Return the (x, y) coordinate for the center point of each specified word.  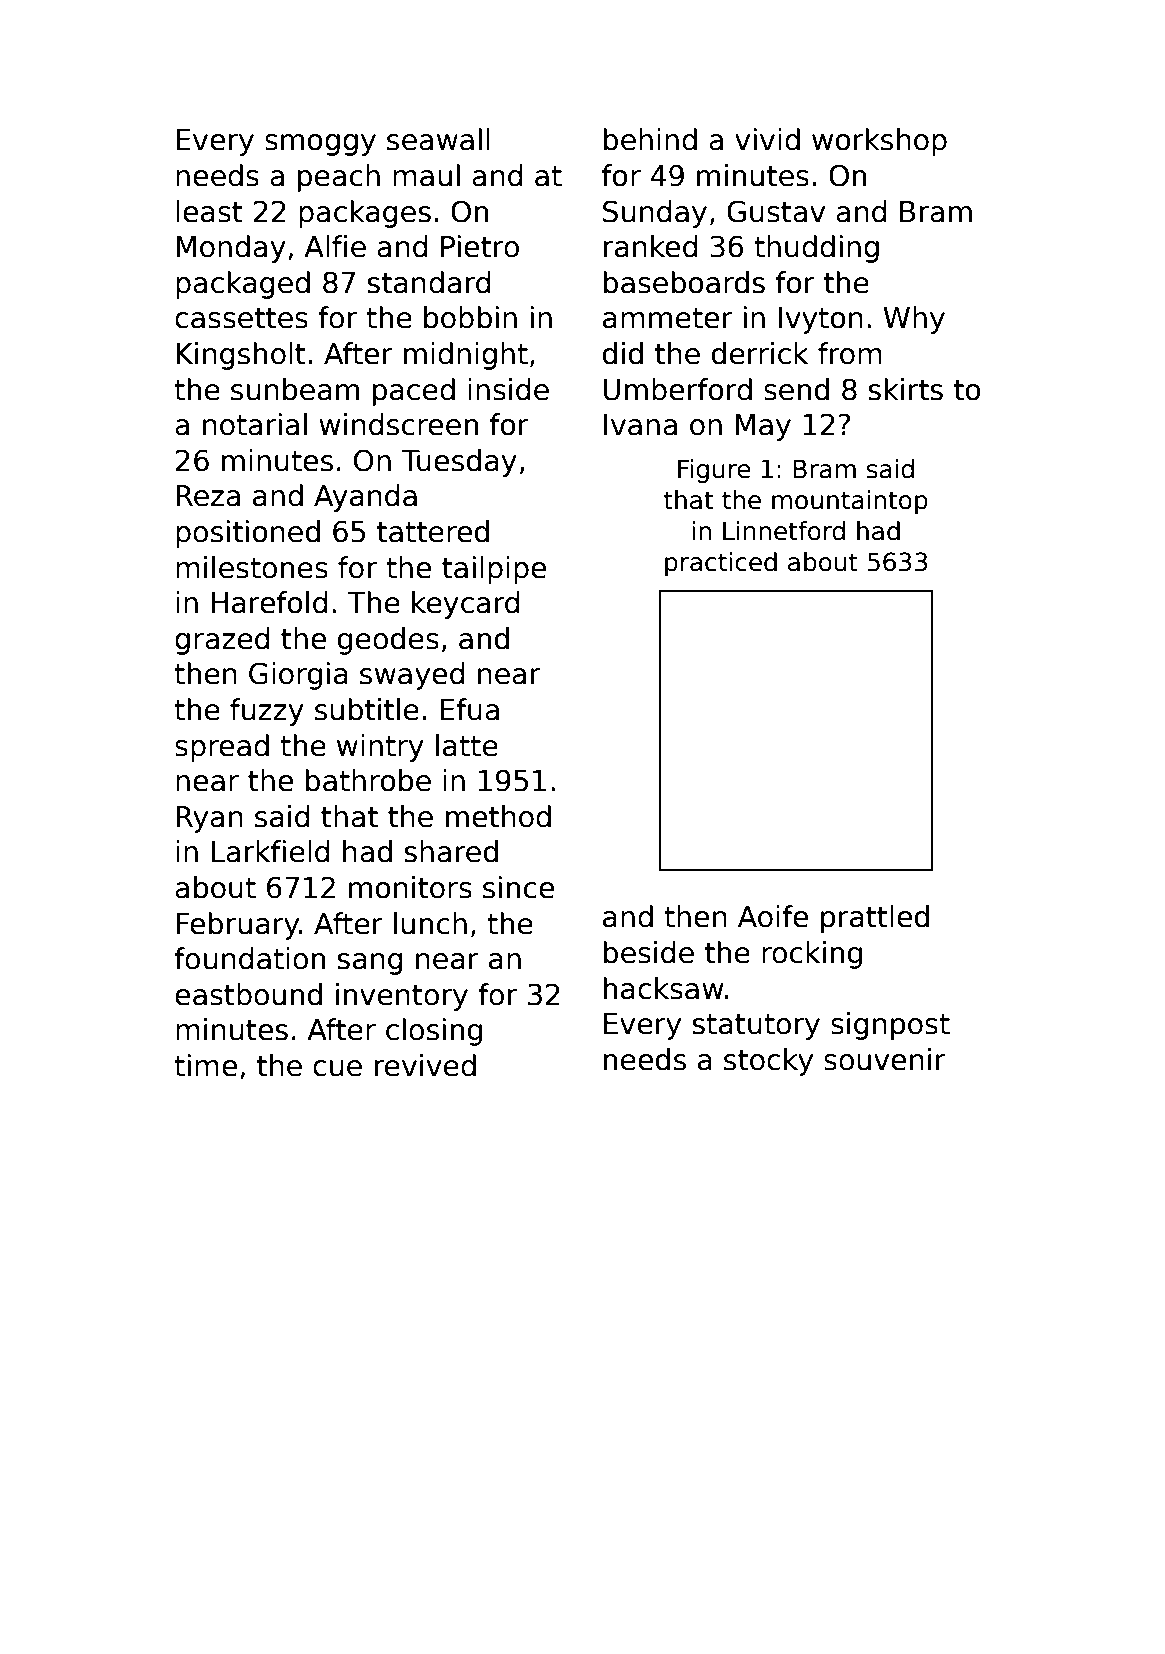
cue (337, 1068)
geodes (388, 641)
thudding (816, 249)
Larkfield (270, 851)
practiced (721, 564)
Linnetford (784, 531)
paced (414, 392)
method (498, 816)
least (209, 211)
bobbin (470, 317)
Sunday (655, 214)
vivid (767, 139)
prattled (875, 919)
